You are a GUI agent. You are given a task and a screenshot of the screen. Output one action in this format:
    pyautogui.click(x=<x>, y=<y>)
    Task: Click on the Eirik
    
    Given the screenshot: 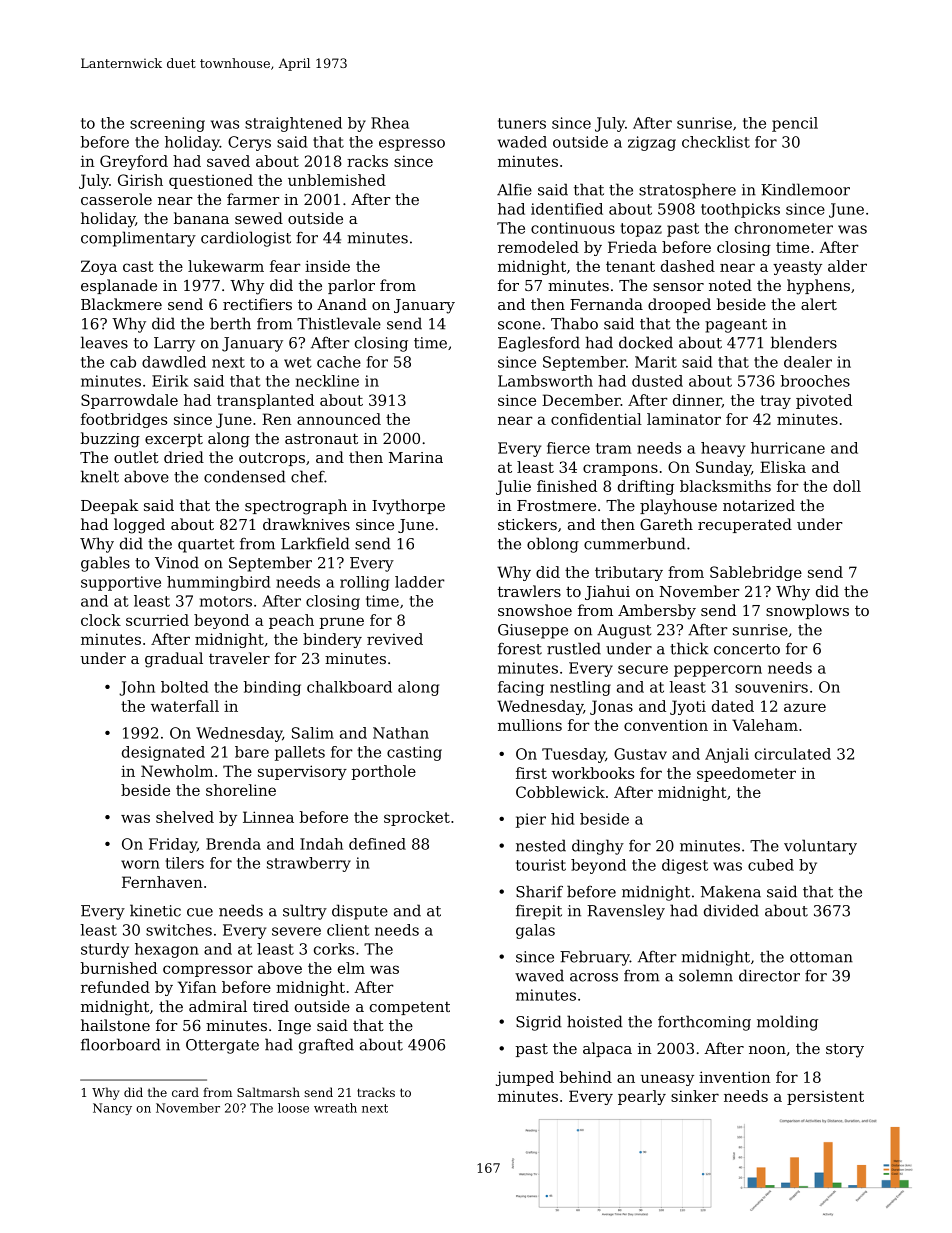 What is the action you would take?
    pyautogui.click(x=170, y=381)
